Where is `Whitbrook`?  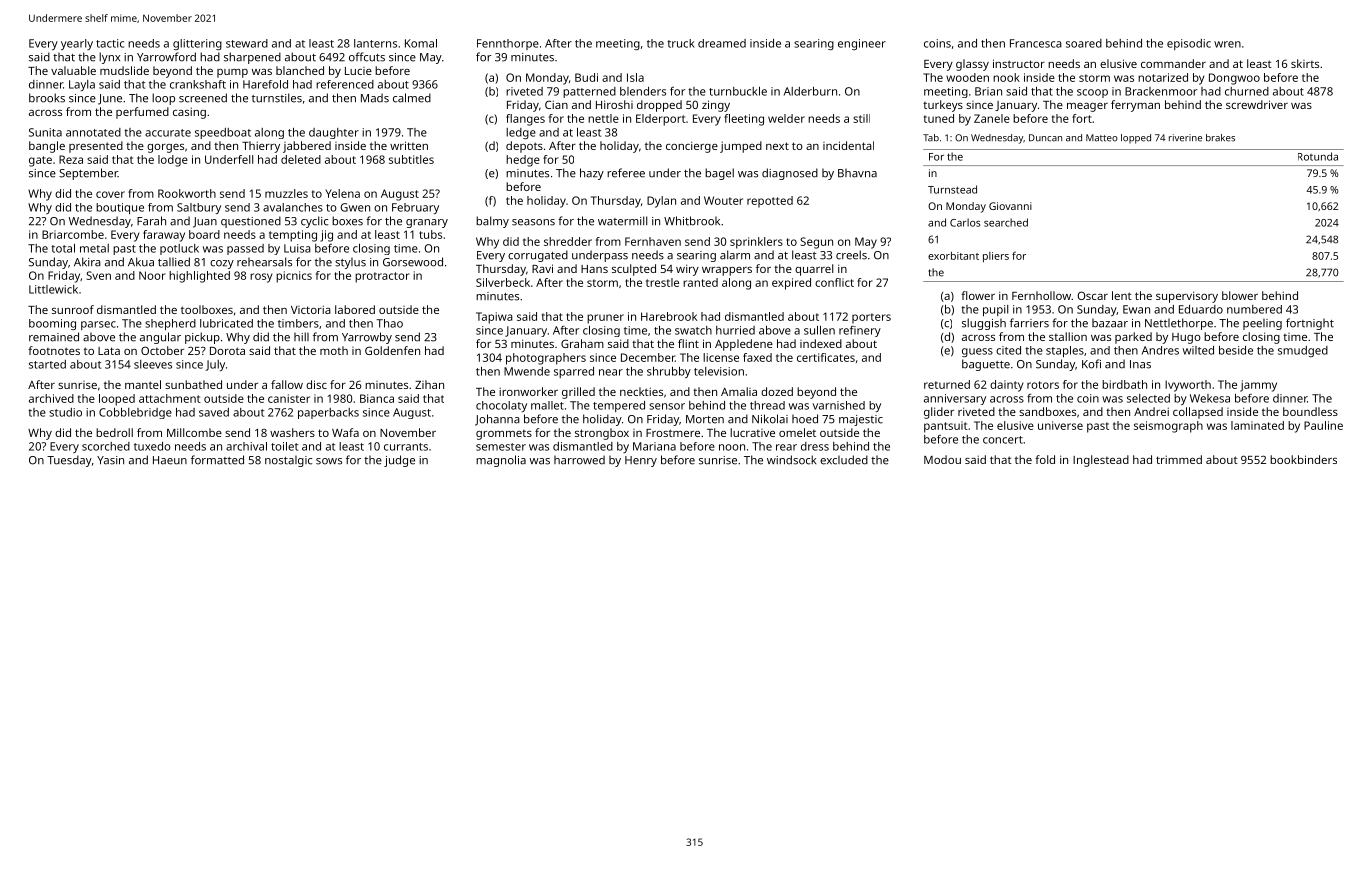
Whitbrook is located at coordinates (692, 221).
